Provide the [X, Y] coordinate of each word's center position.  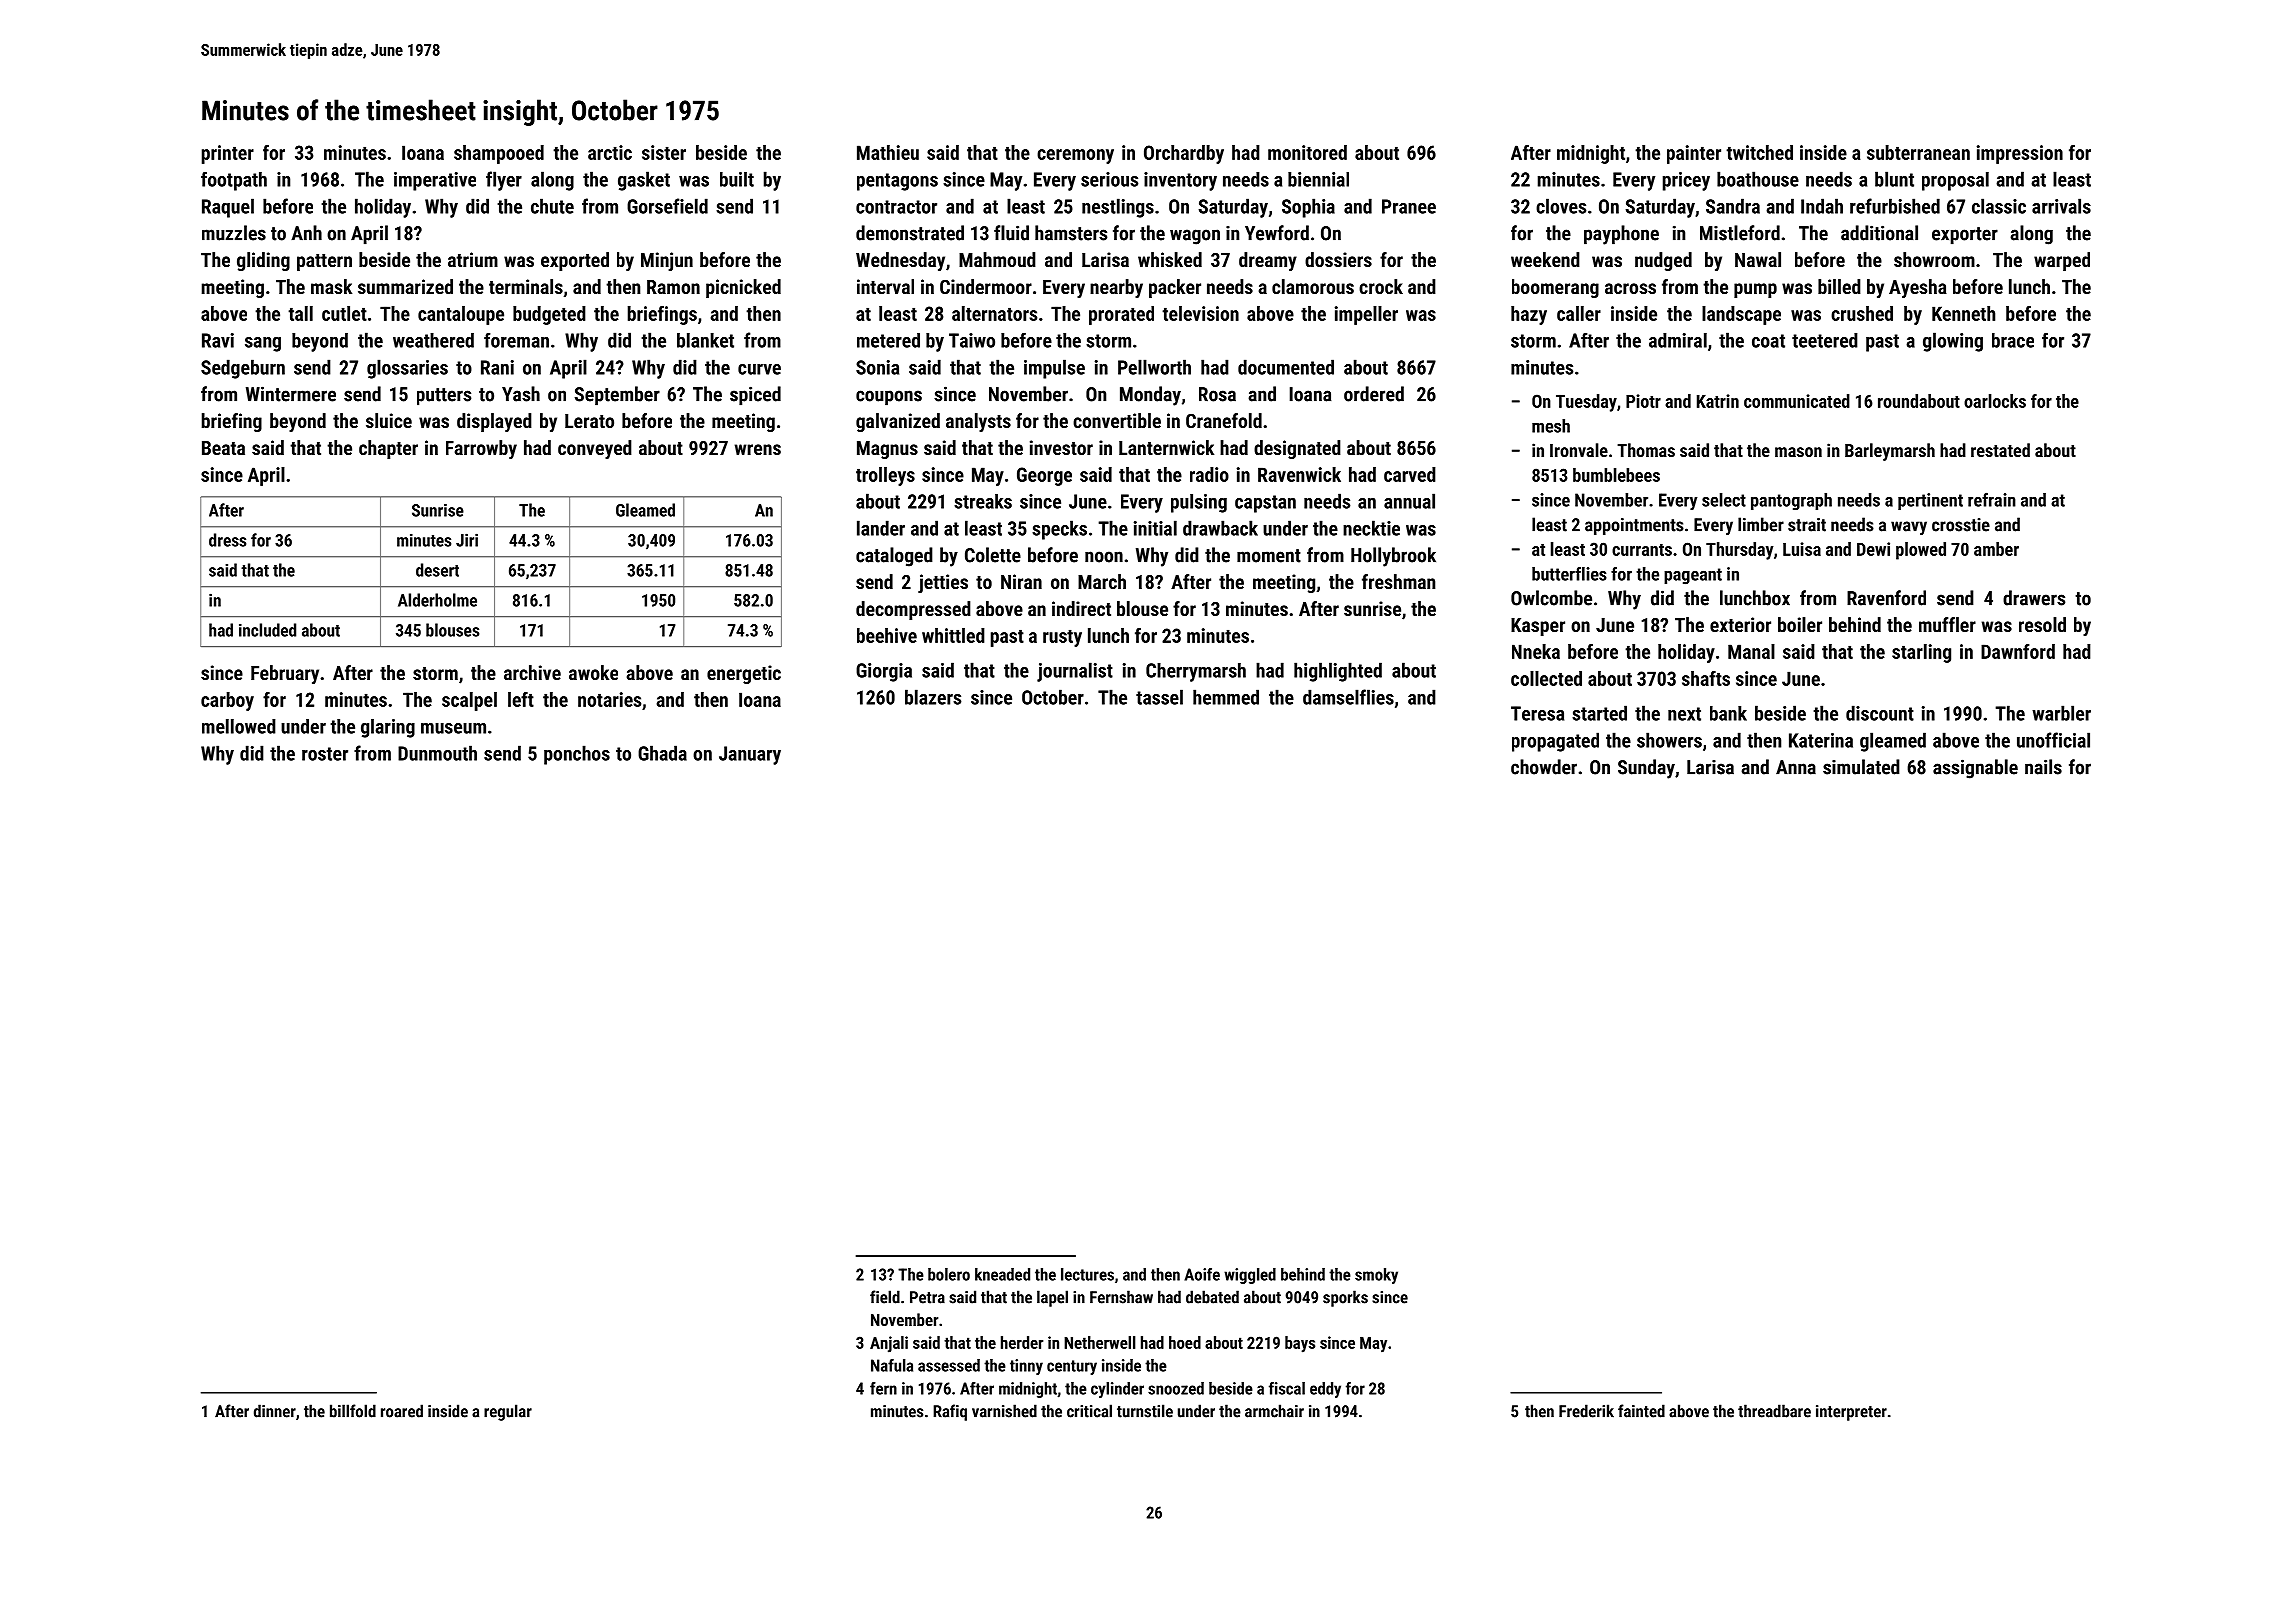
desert [437, 570]
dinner [275, 1411]
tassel [1159, 697]
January [750, 755]
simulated [1861, 767]
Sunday [1646, 769]
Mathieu [888, 152]
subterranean [1918, 152]
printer [228, 154]
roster [325, 754]
